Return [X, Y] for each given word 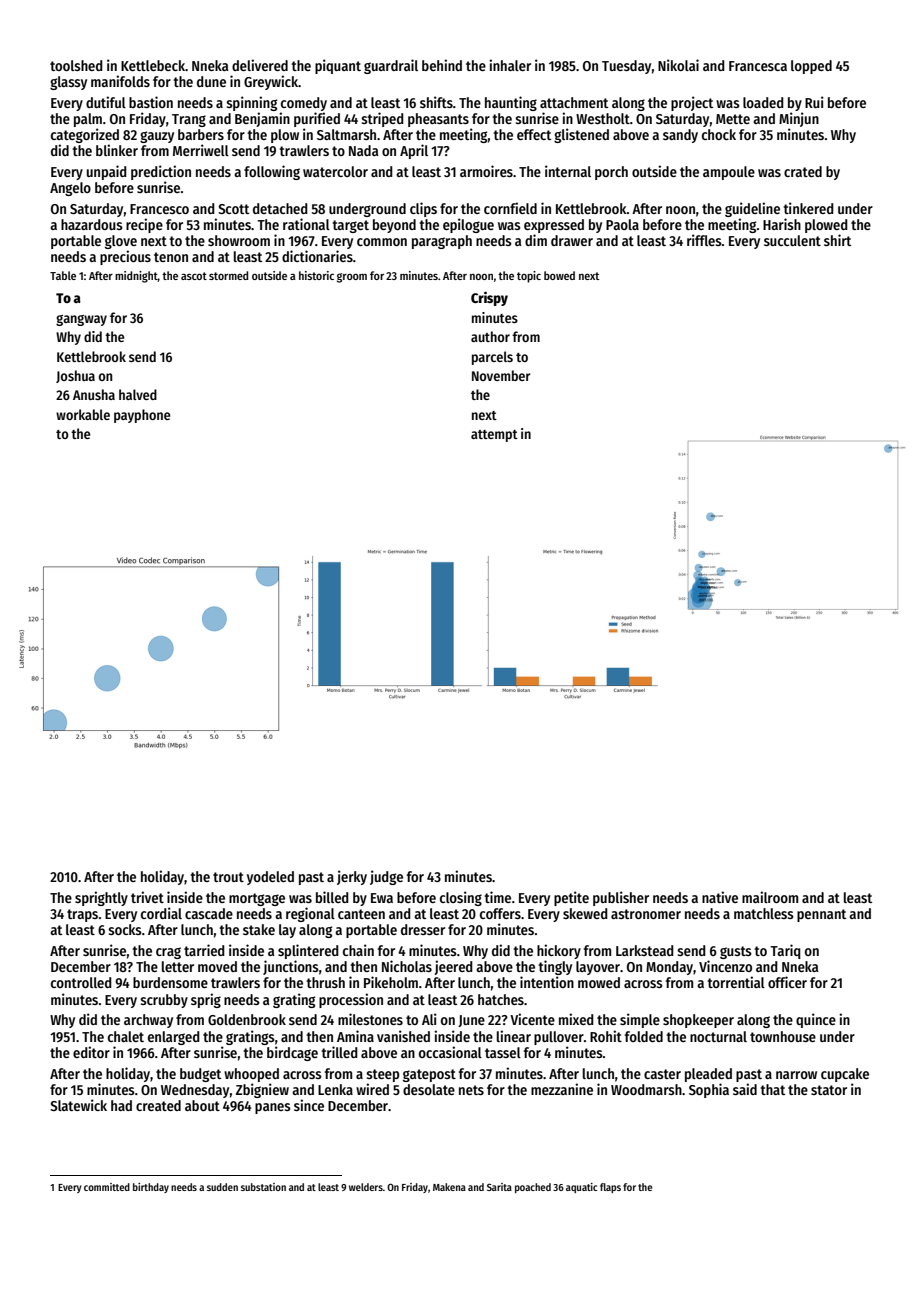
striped [382, 119]
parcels [492, 358]
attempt [494, 436]
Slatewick [78, 1105]
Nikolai [678, 65]
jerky [352, 877]
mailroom [770, 897]
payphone [142, 416]
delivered [260, 65]
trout [228, 877]
